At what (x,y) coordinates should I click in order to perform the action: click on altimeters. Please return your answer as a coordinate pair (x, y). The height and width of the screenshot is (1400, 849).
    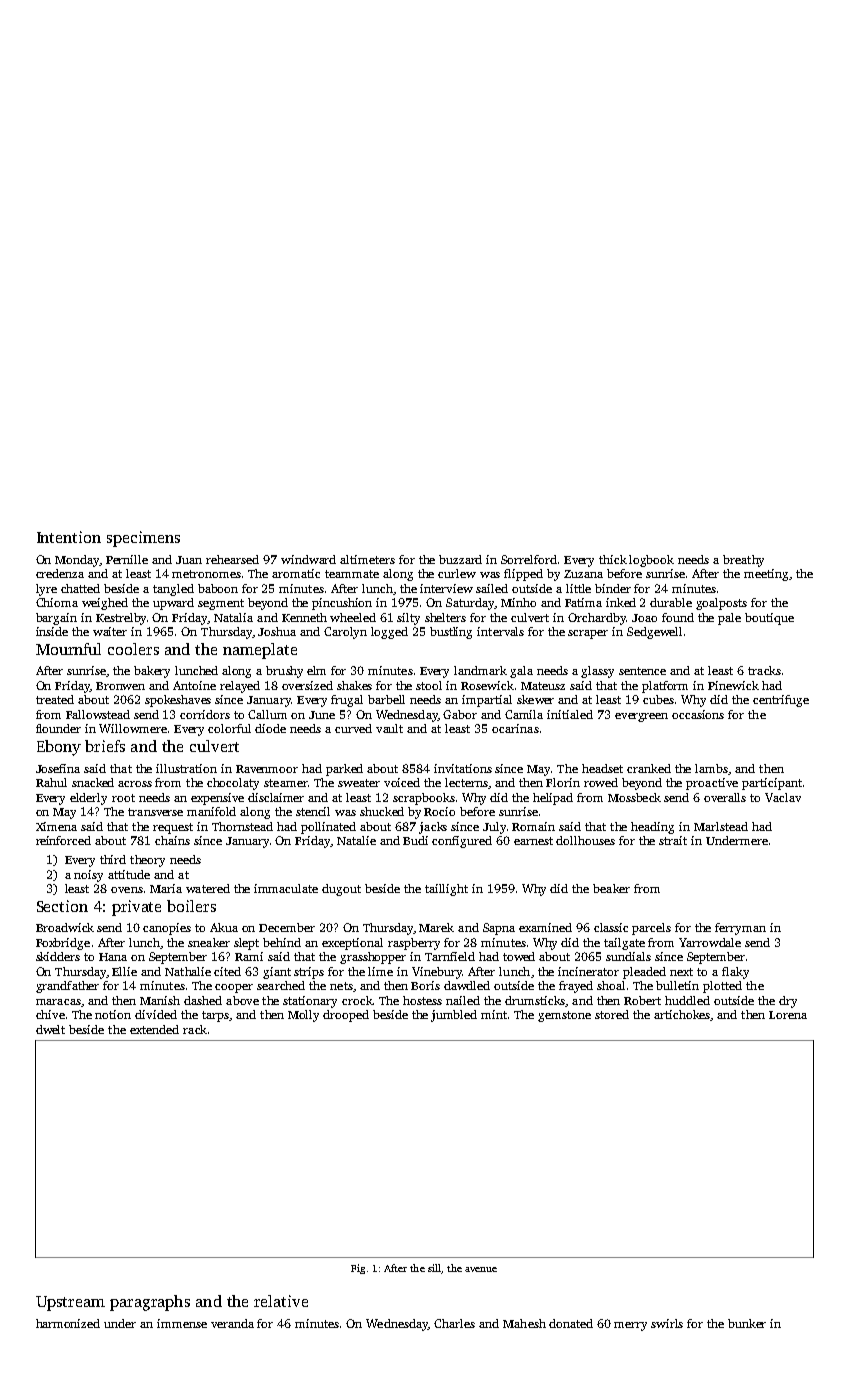
    Looking at the image, I should click on (367, 559).
